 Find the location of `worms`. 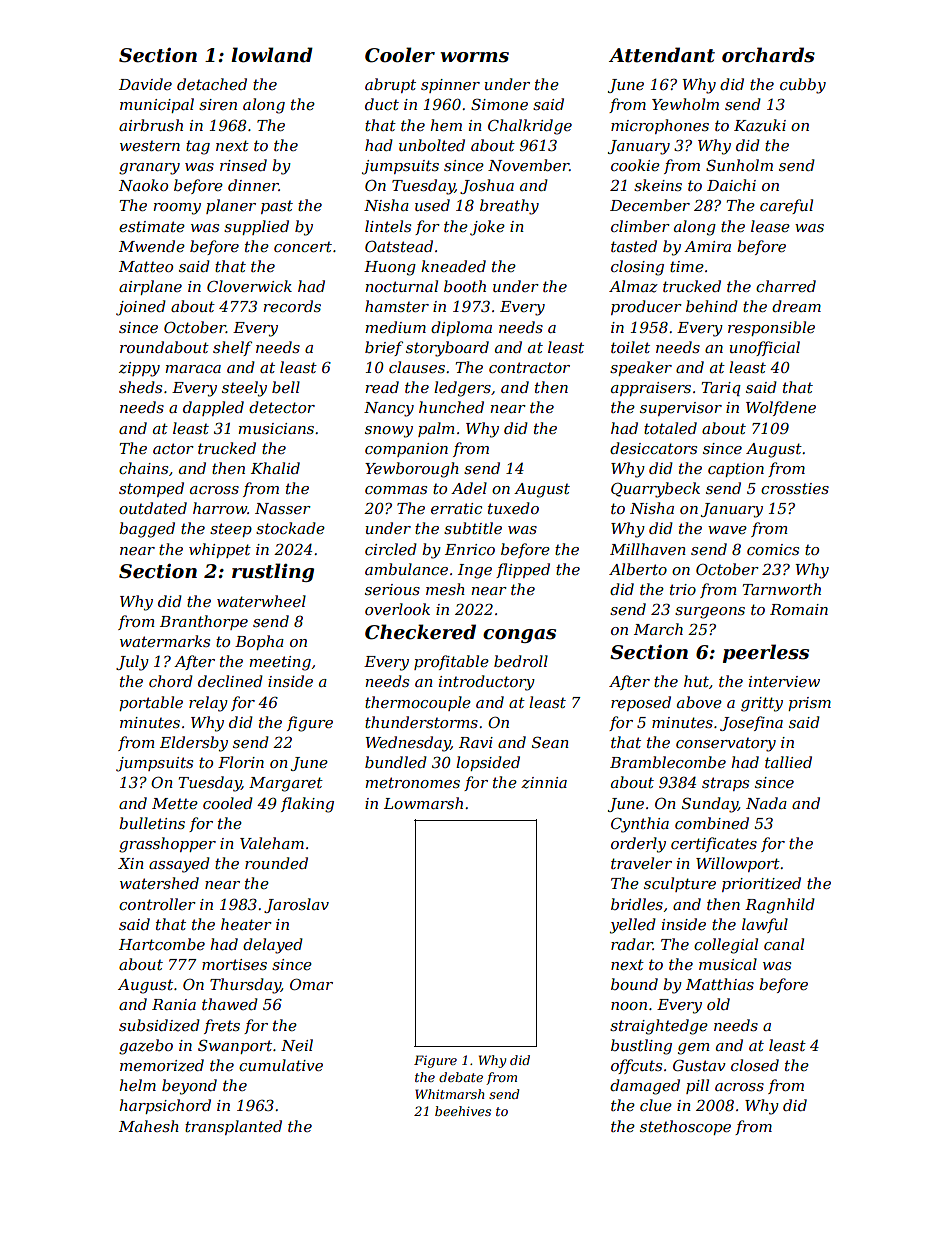

worms is located at coordinates (474, 57).
